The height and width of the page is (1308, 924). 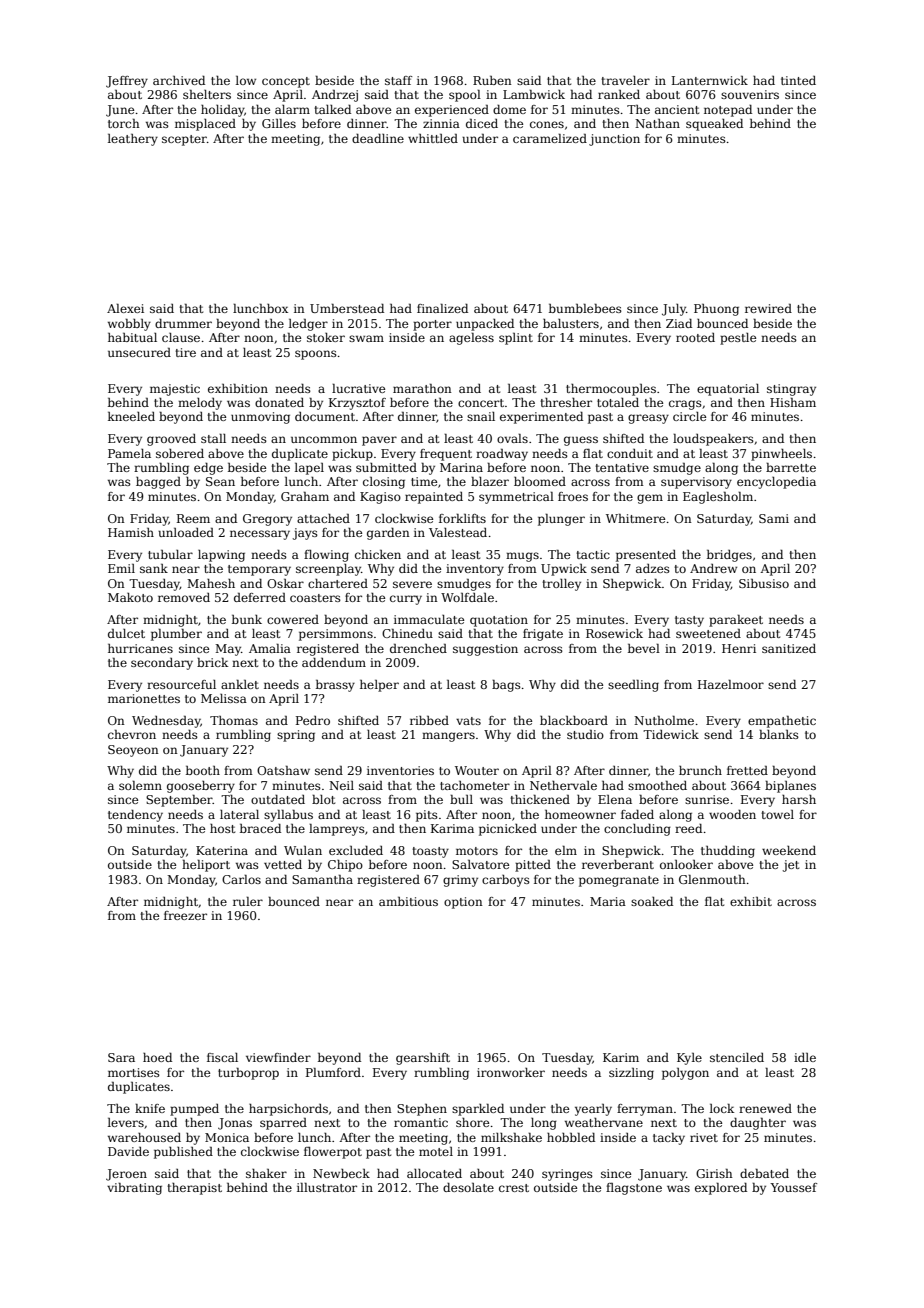 What do you see at coordinates (194, 1189) in the page?
I see `therapist` at bounding box center [194, 1189].
